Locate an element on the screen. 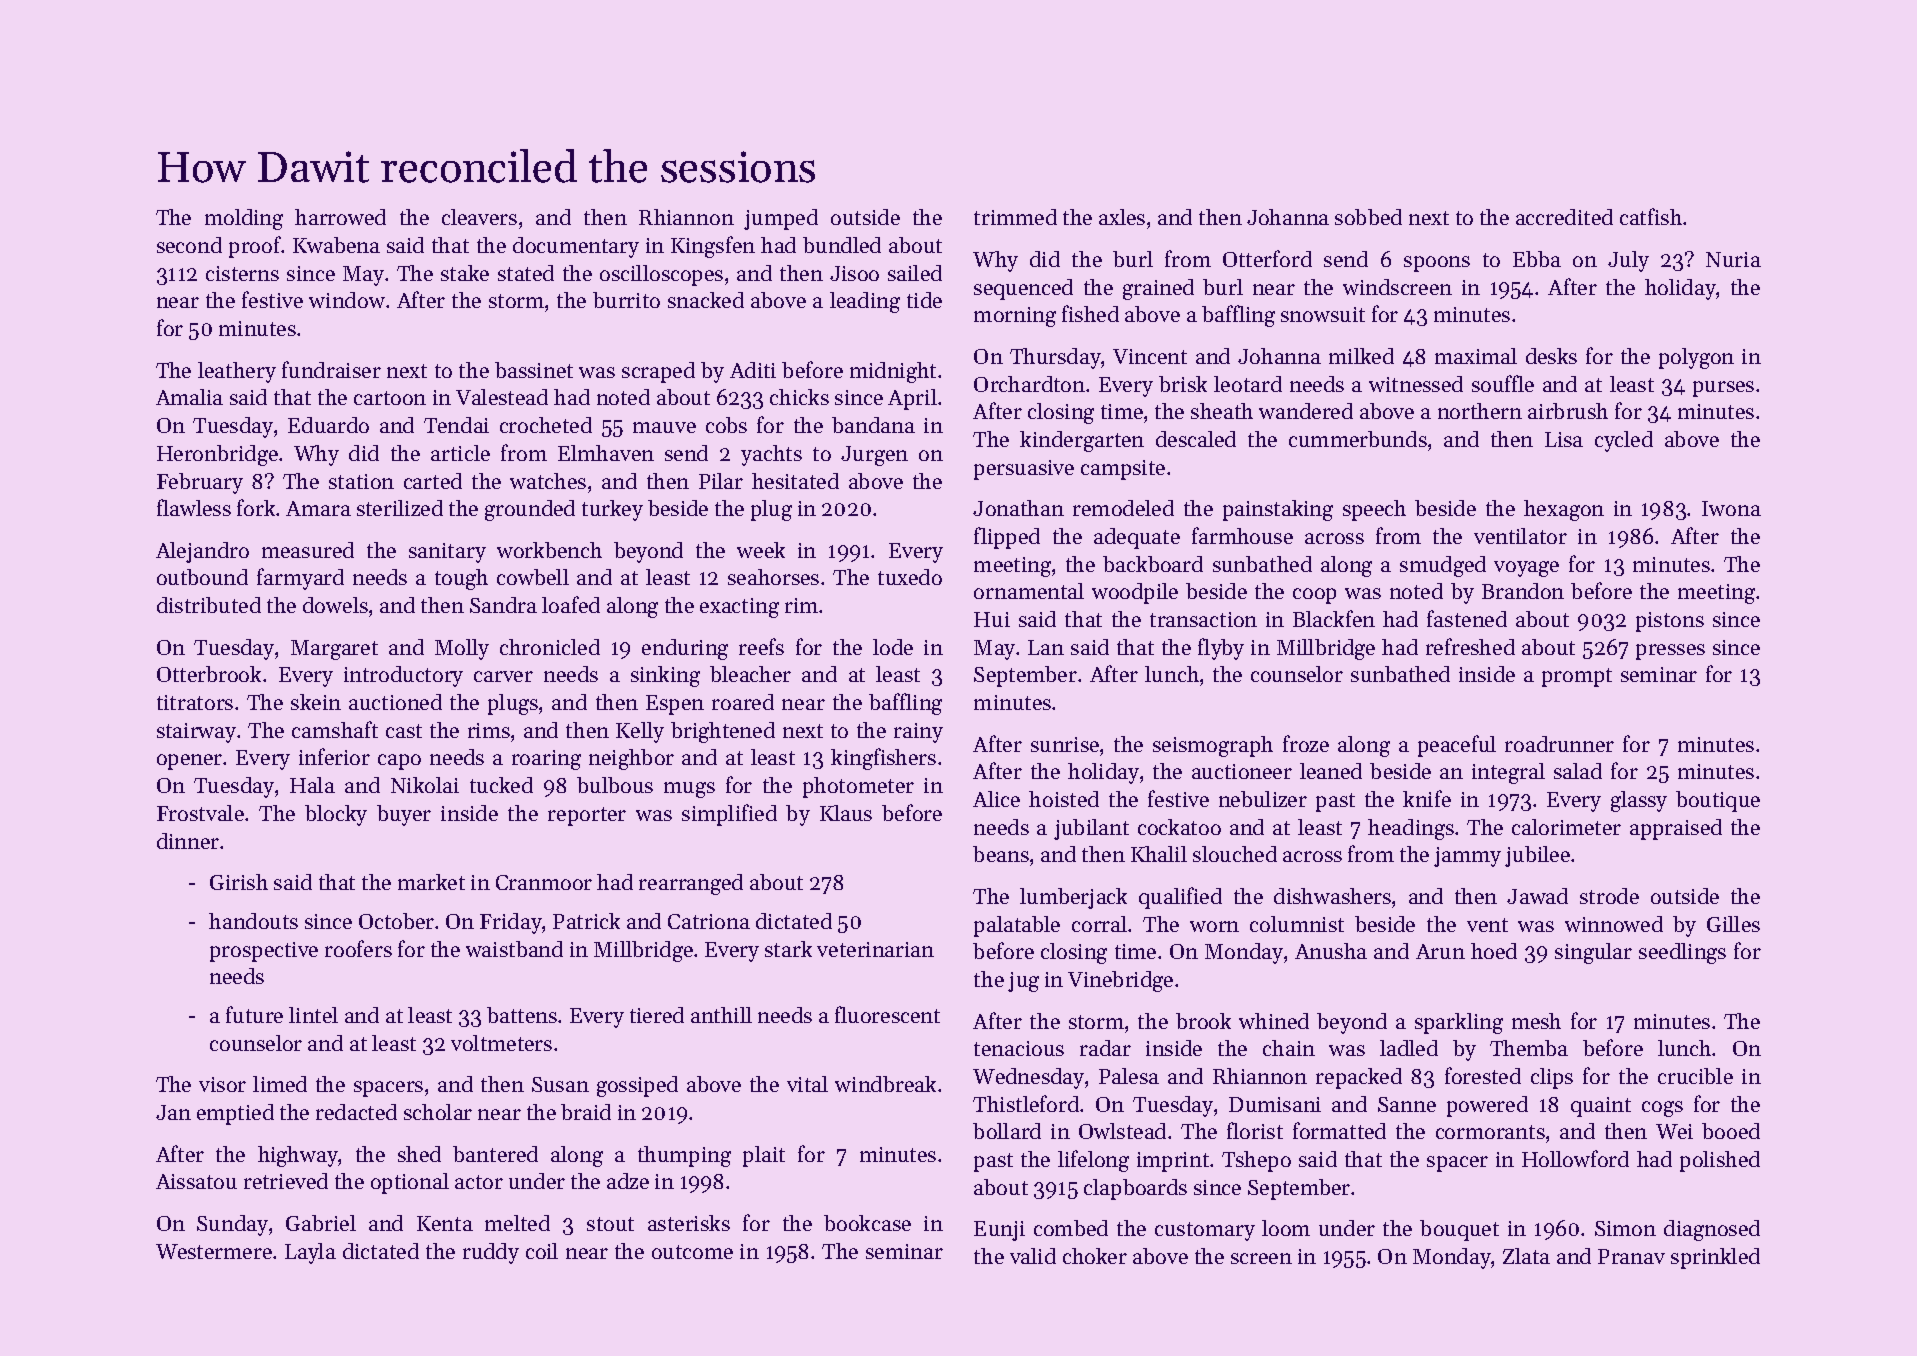 This screenshot has height=1356, width=1917. bleacher is located at coordinates (750, 674).
